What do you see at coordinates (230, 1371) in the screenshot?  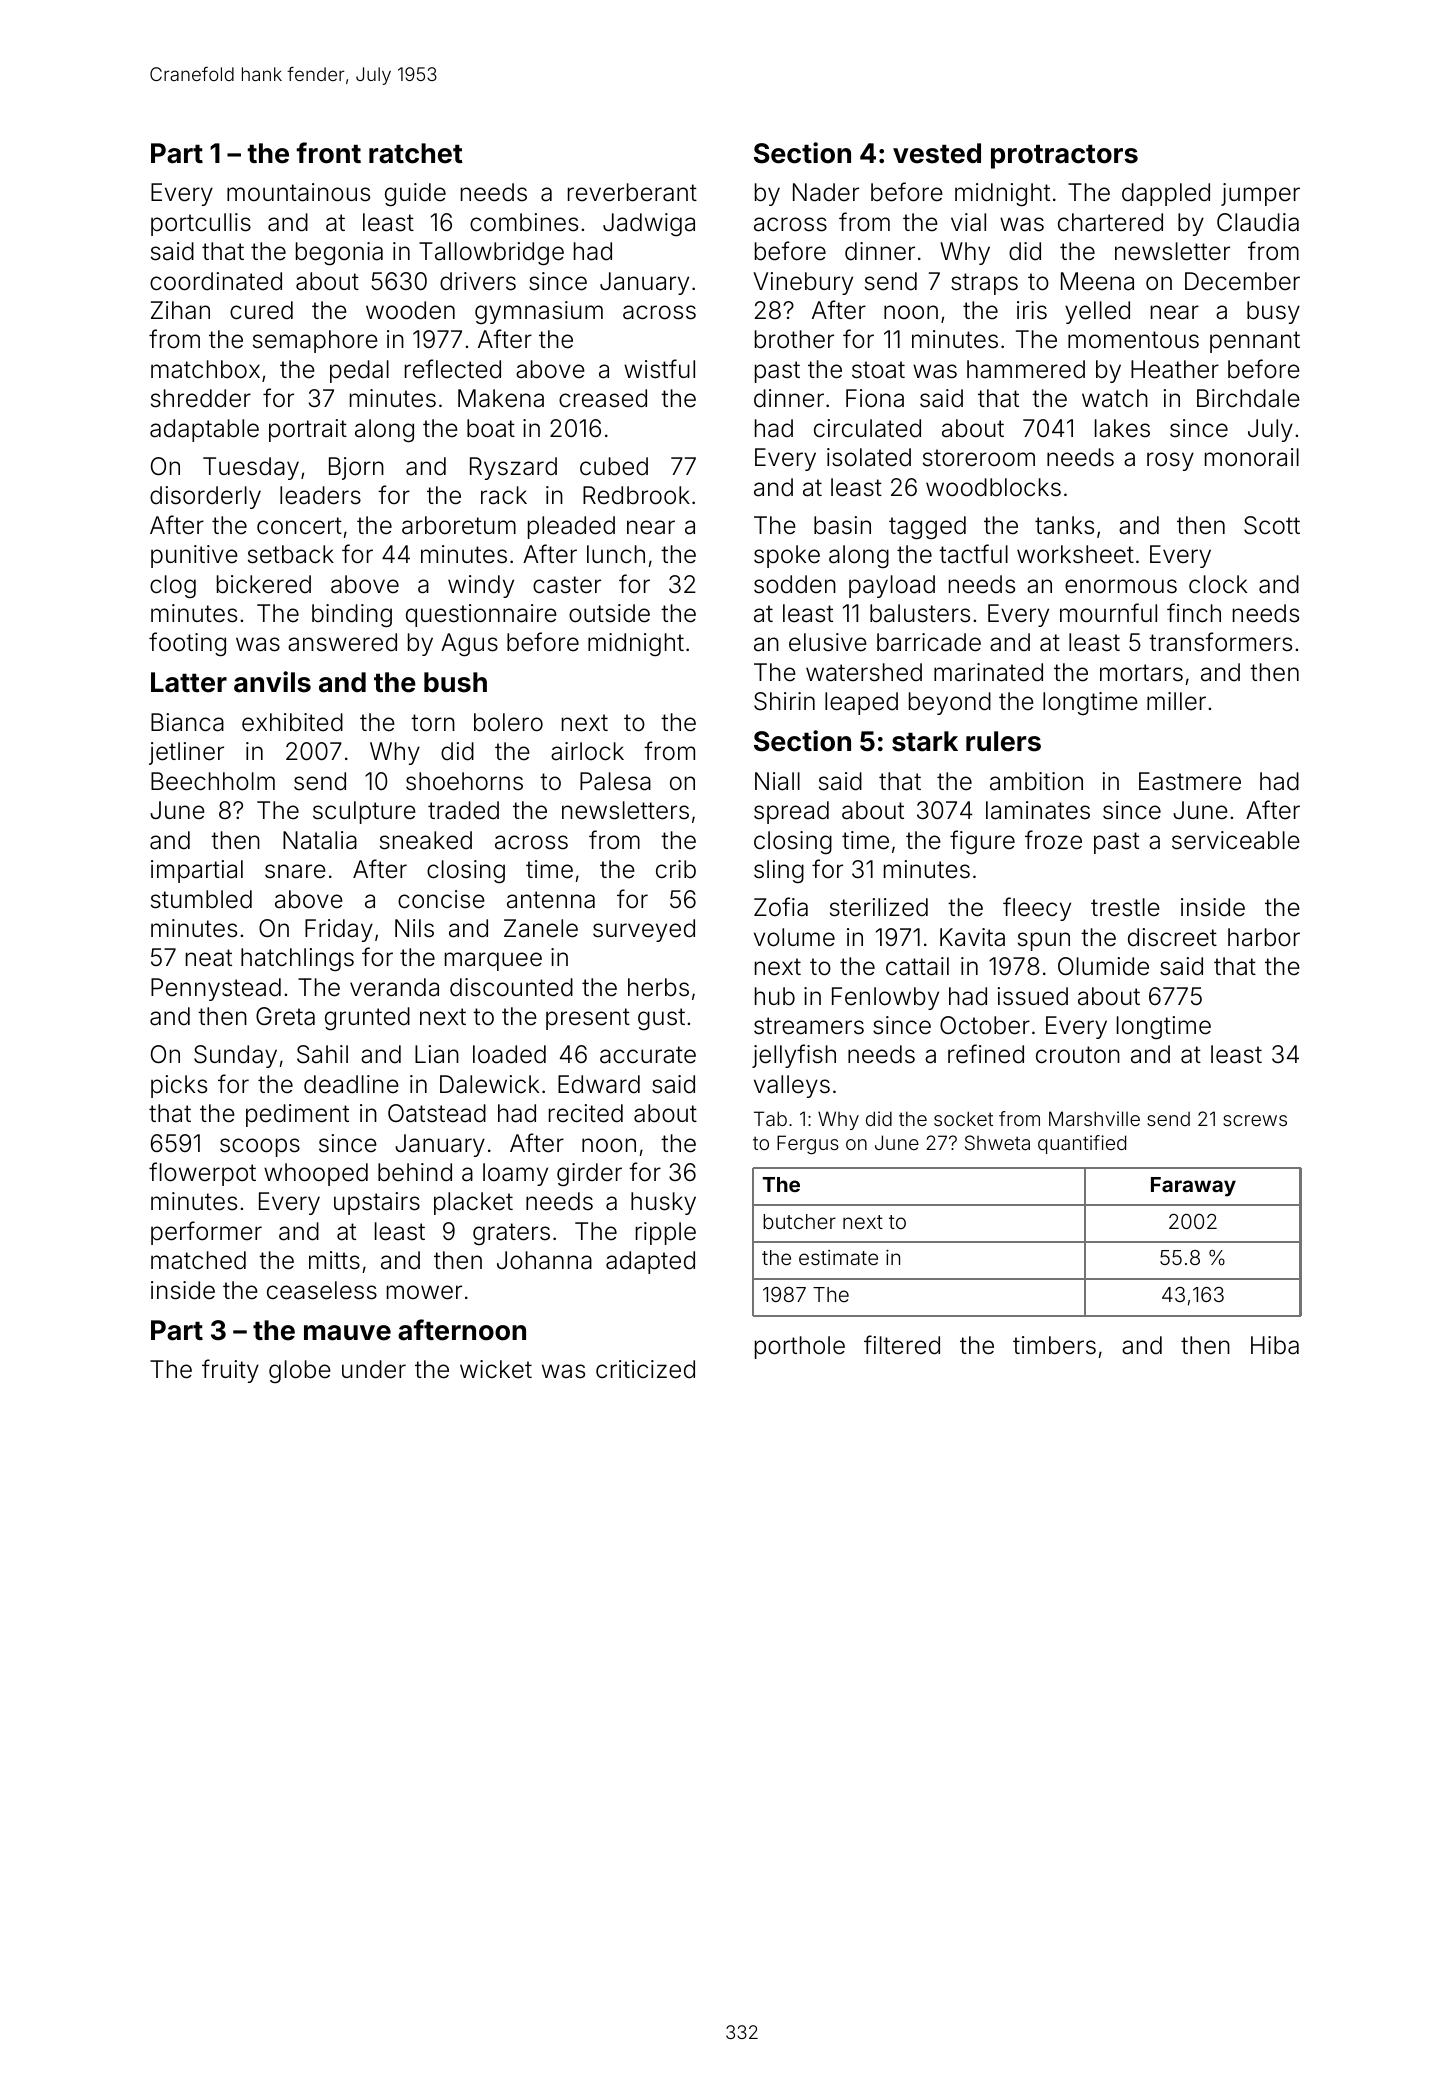 I see `fruity` at bounding box center [230, 1371].
